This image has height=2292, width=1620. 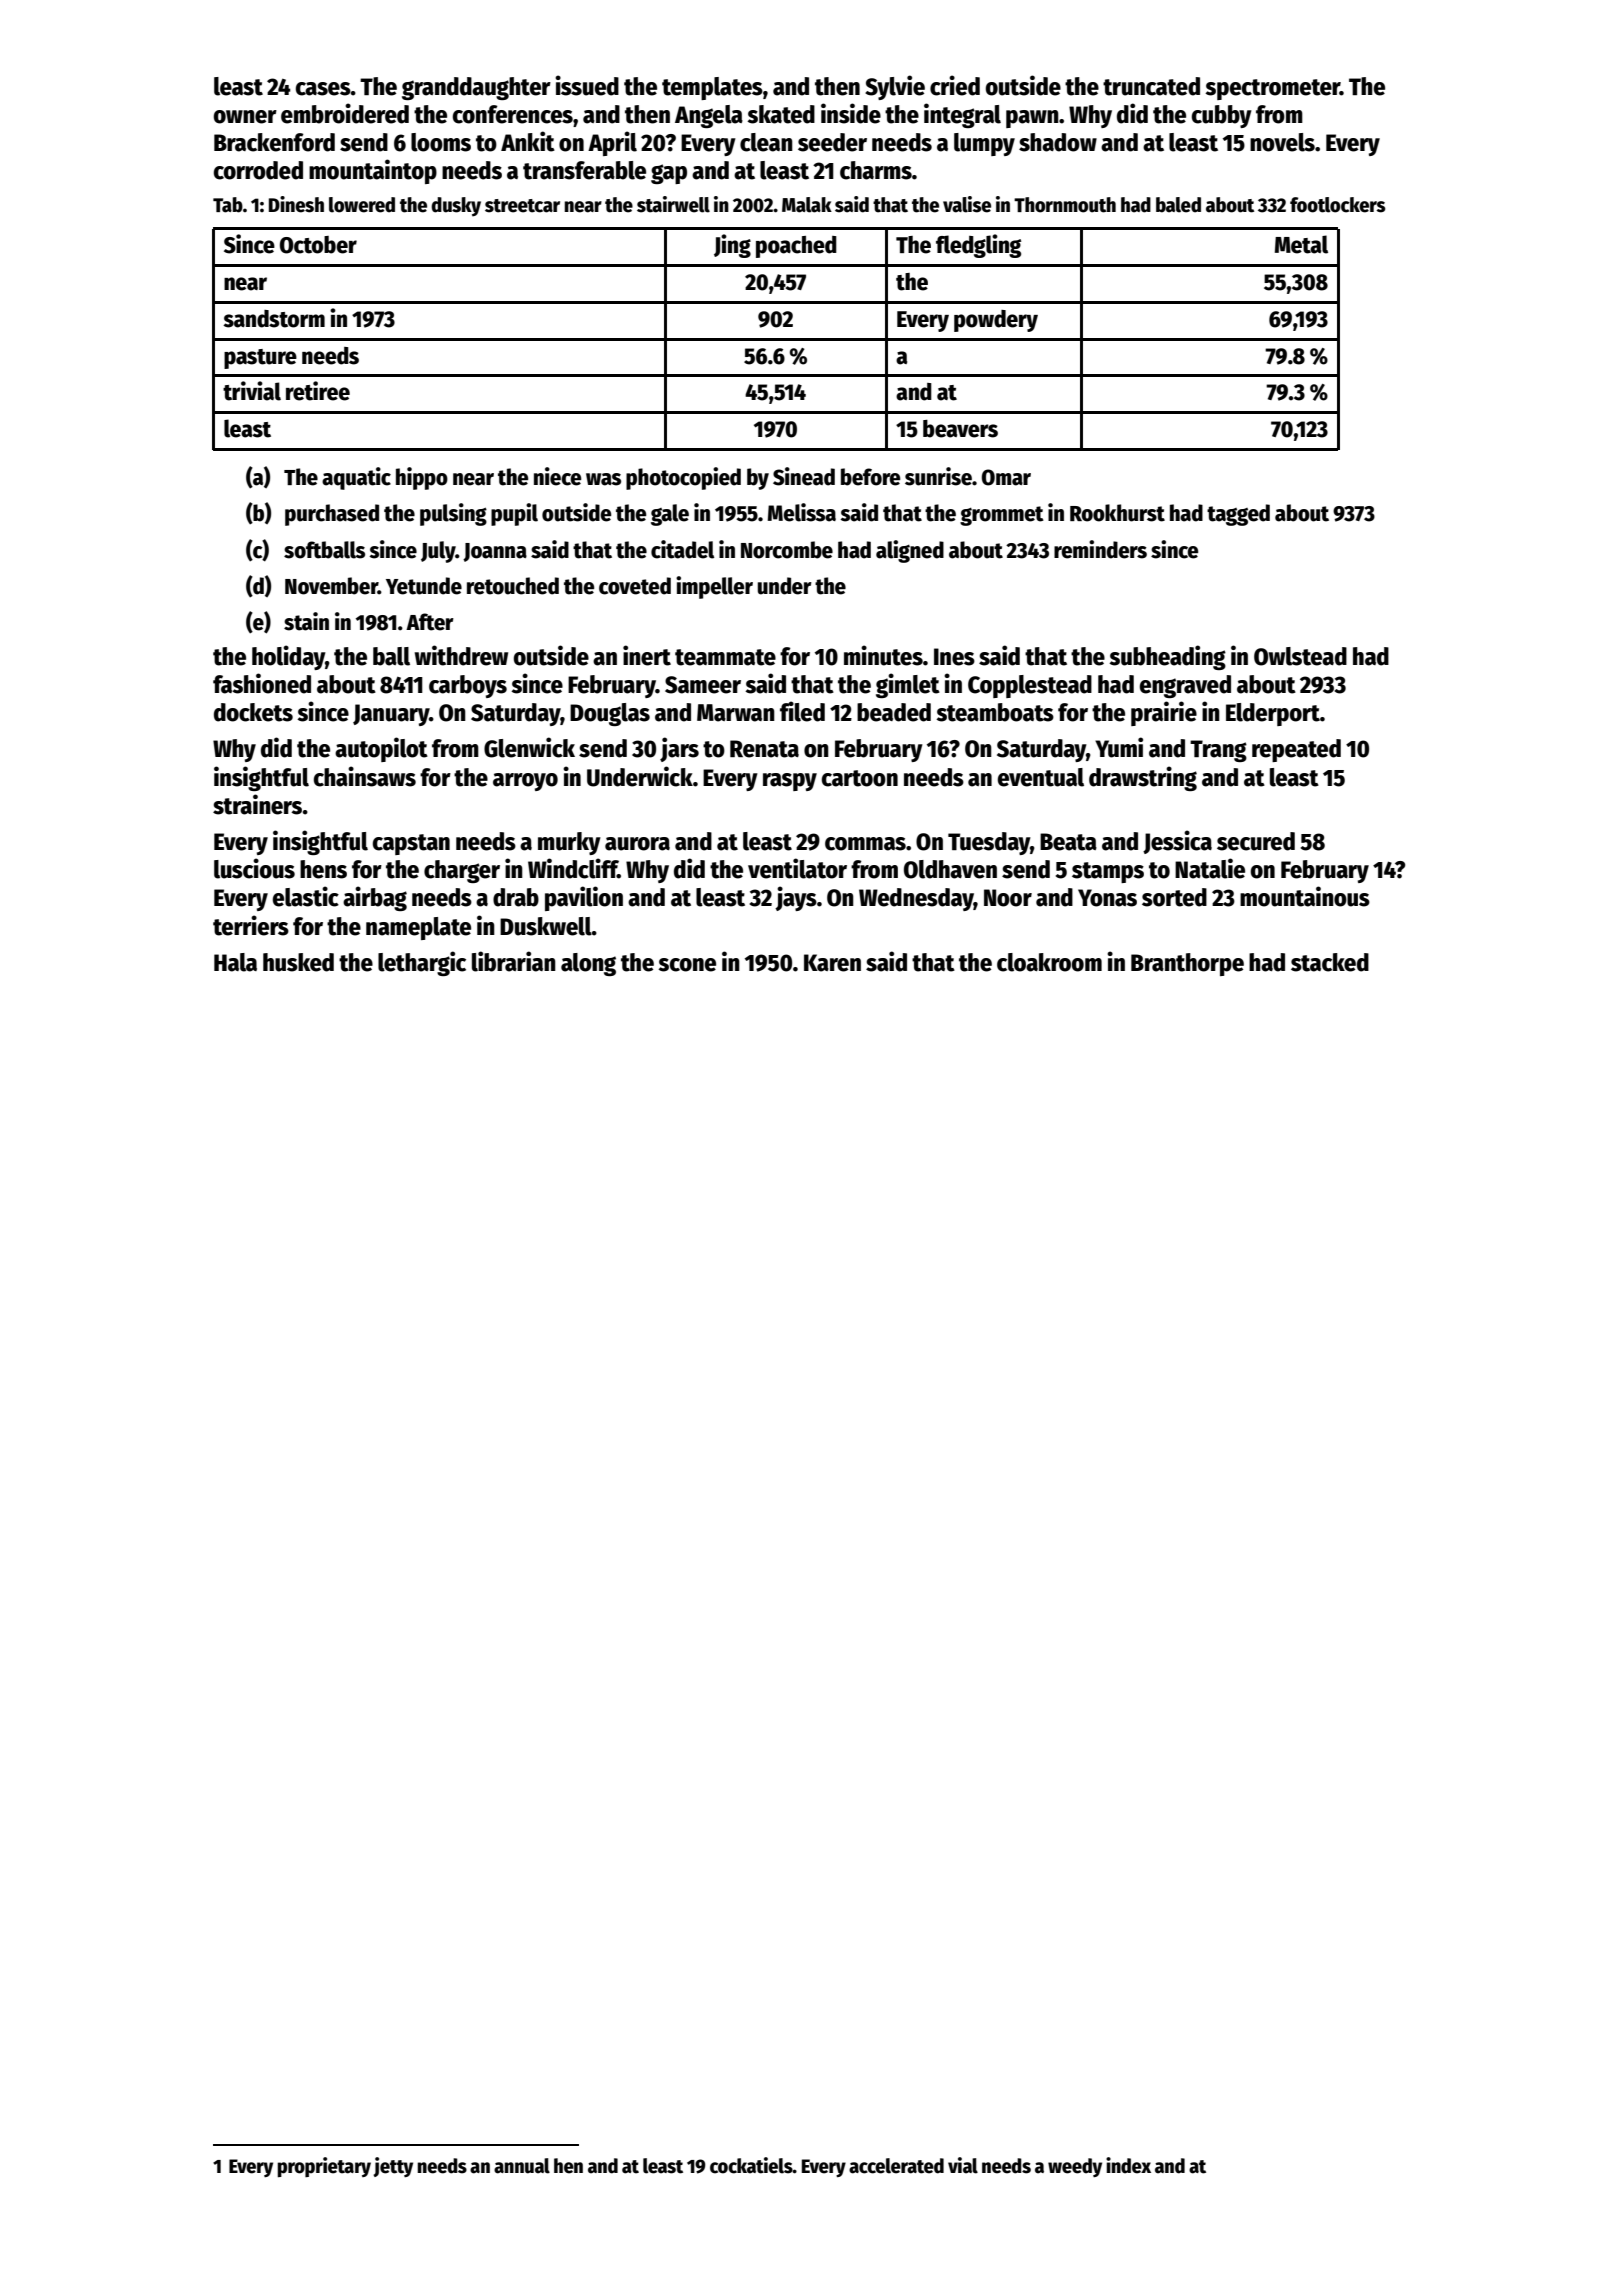 What do you see at coordinates (832, 963) in the image?
I see `Karen` at bounding box center [832, 963].
